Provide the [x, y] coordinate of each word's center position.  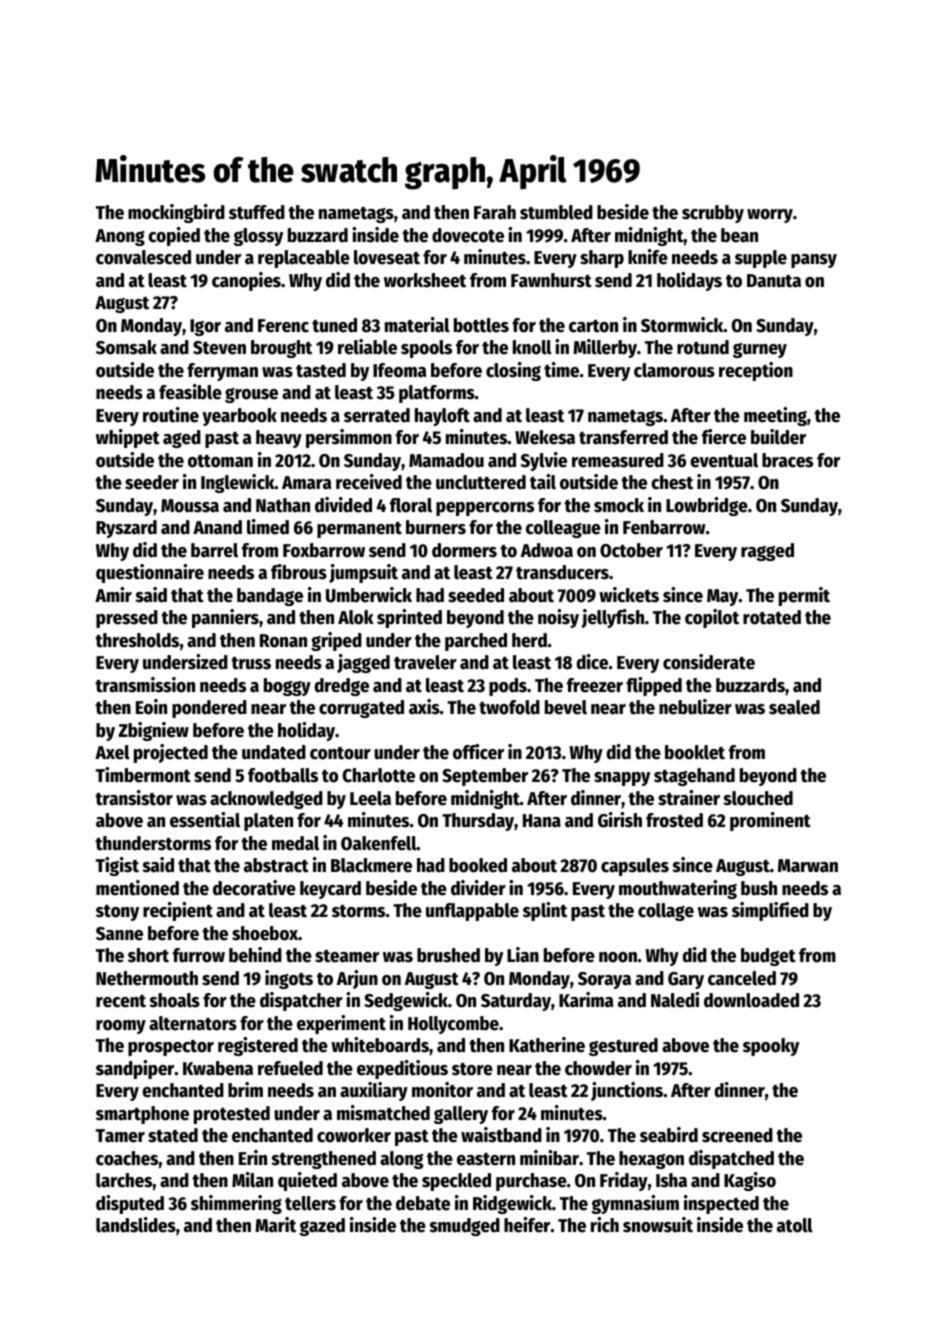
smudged [464, 1227]
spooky [771, 1047]
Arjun [357, 979]
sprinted [409, 618]
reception [756, 371]
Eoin [151, 707]
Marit [275, 1225]
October [631, 550]
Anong [120, 237]
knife [648, 257]
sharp [602, 259]
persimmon [349, 438]
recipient [178, 911]
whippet [128, 438]
